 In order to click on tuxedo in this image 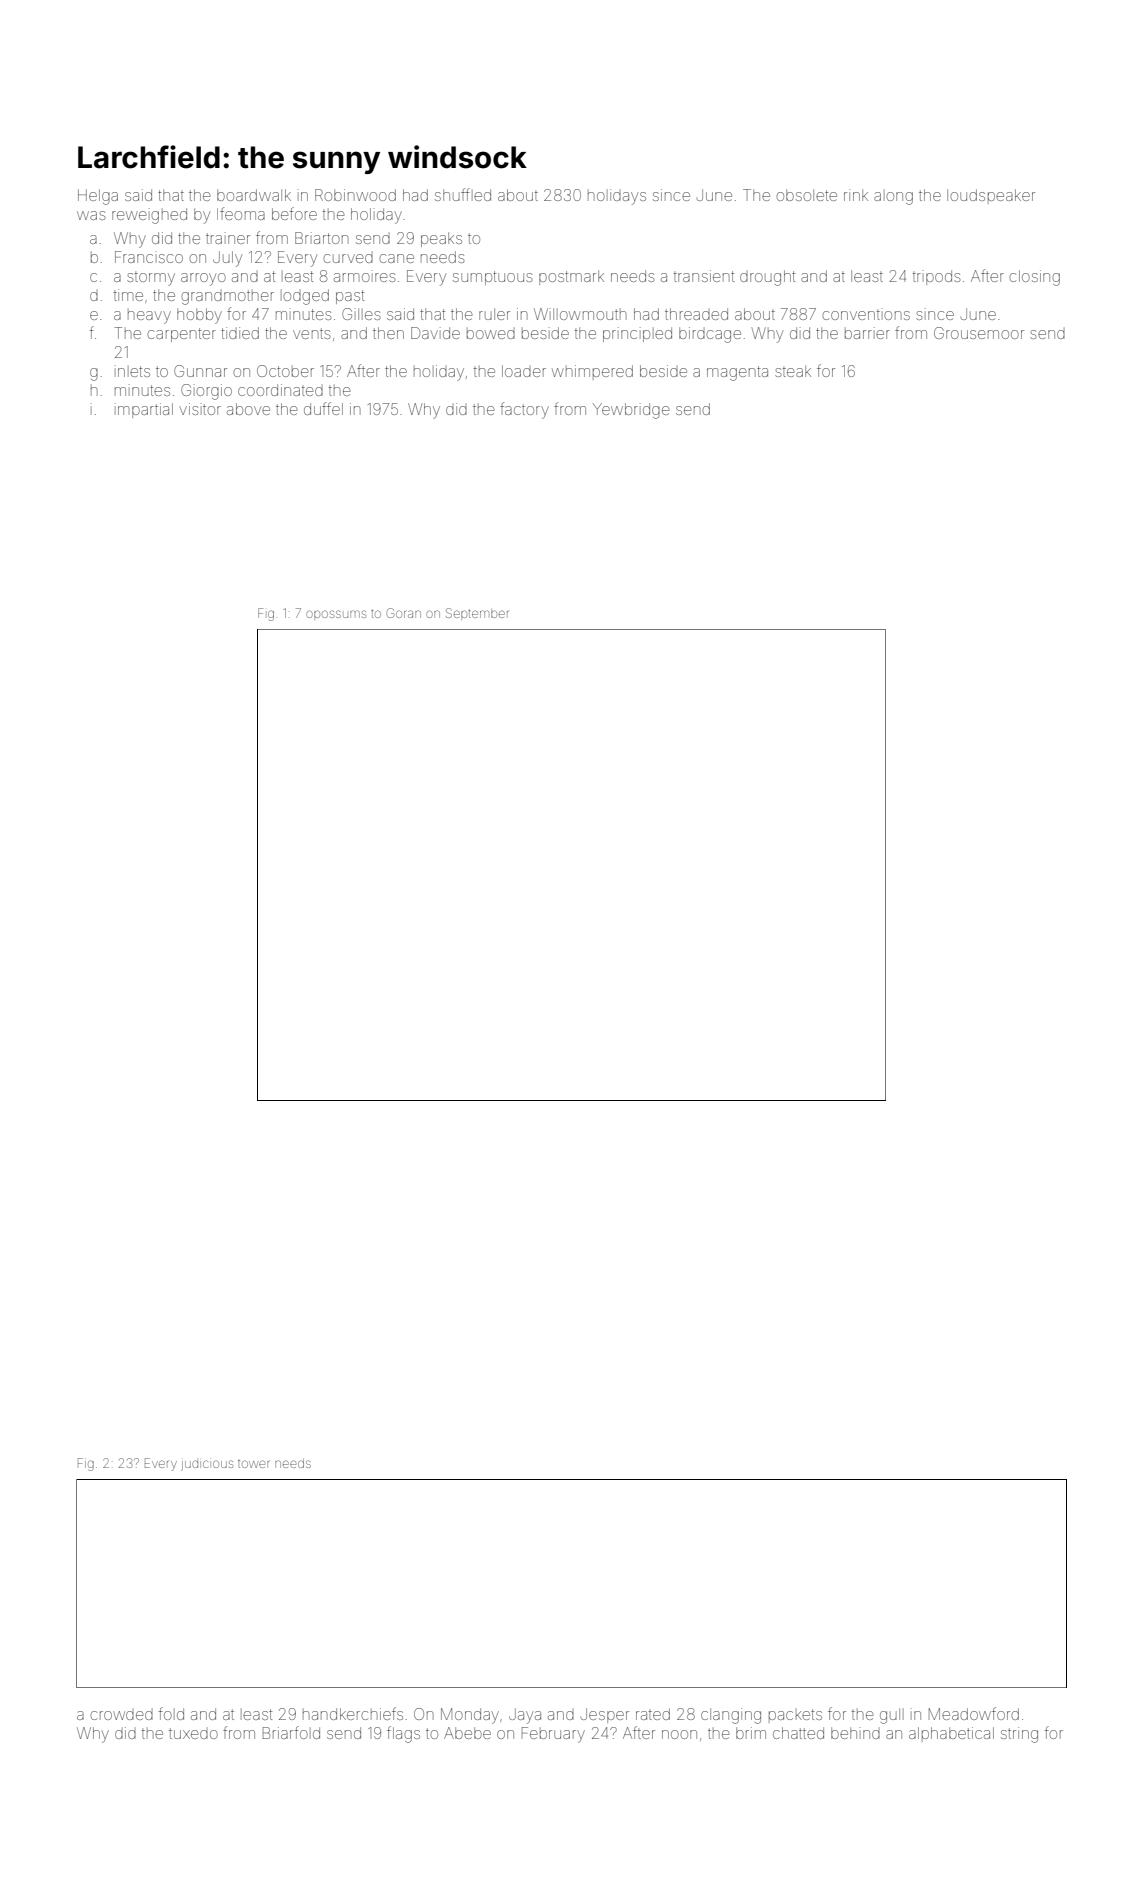, I will do `click(193, 1733)`.
